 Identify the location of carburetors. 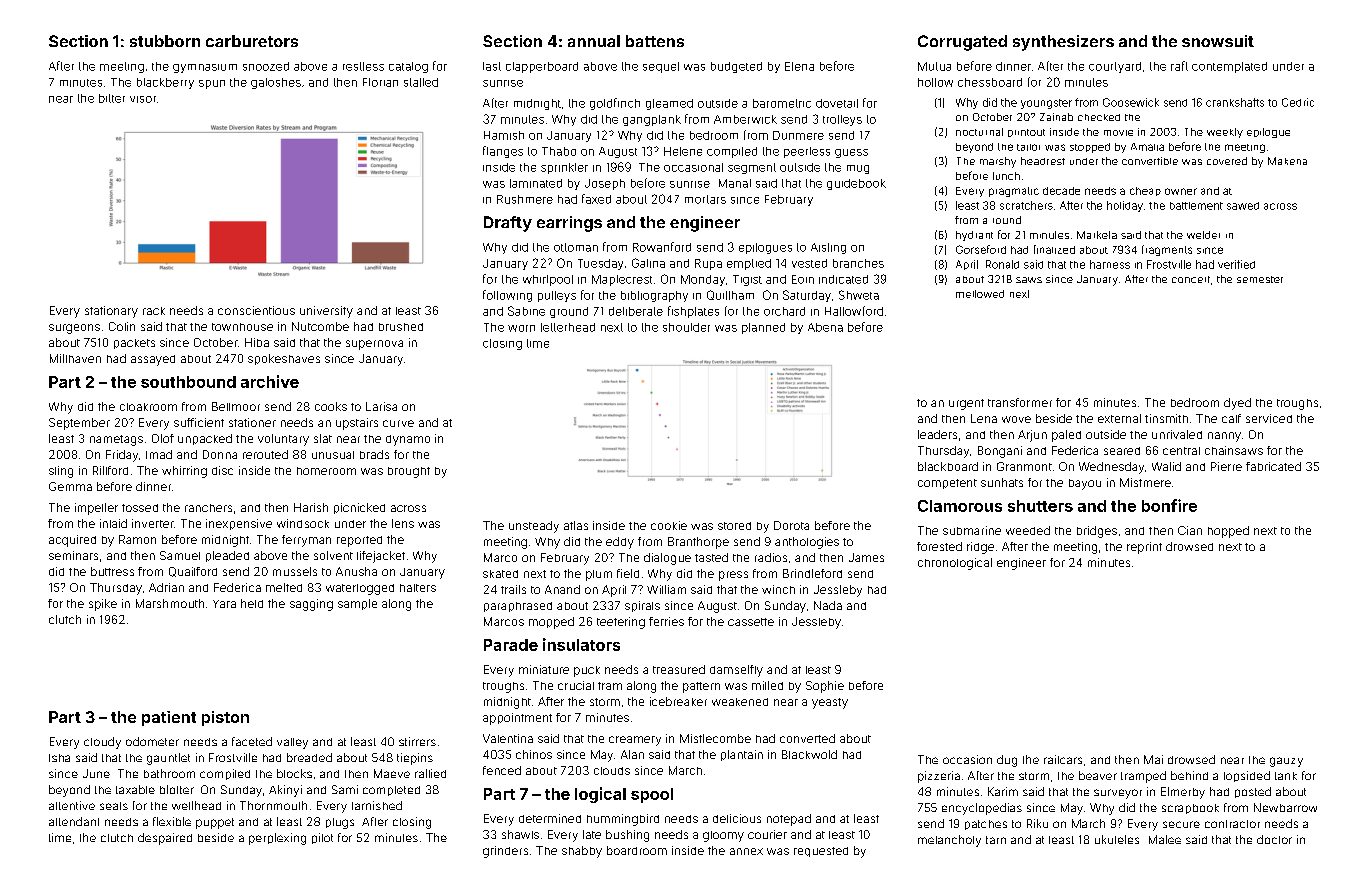
(252, 41).
